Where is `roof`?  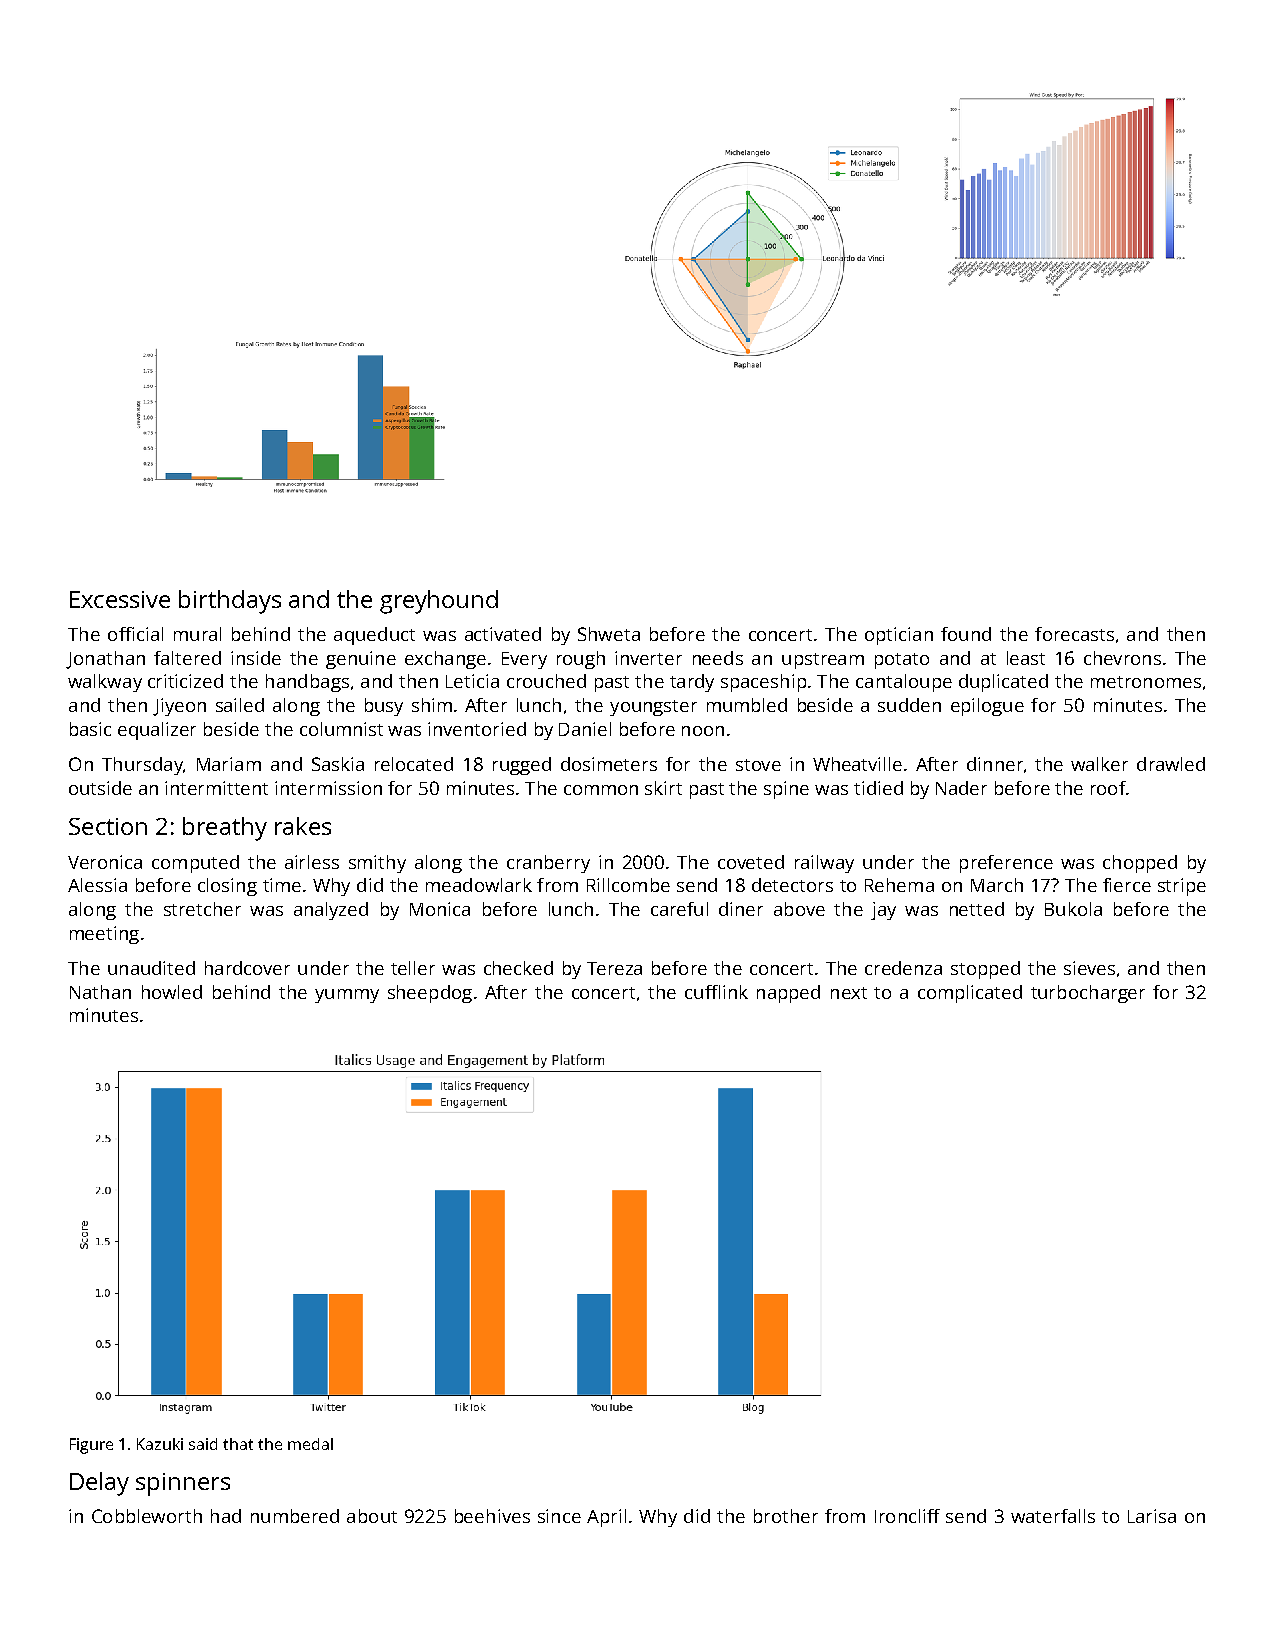 roof is located at coordinates (1108, 788).
